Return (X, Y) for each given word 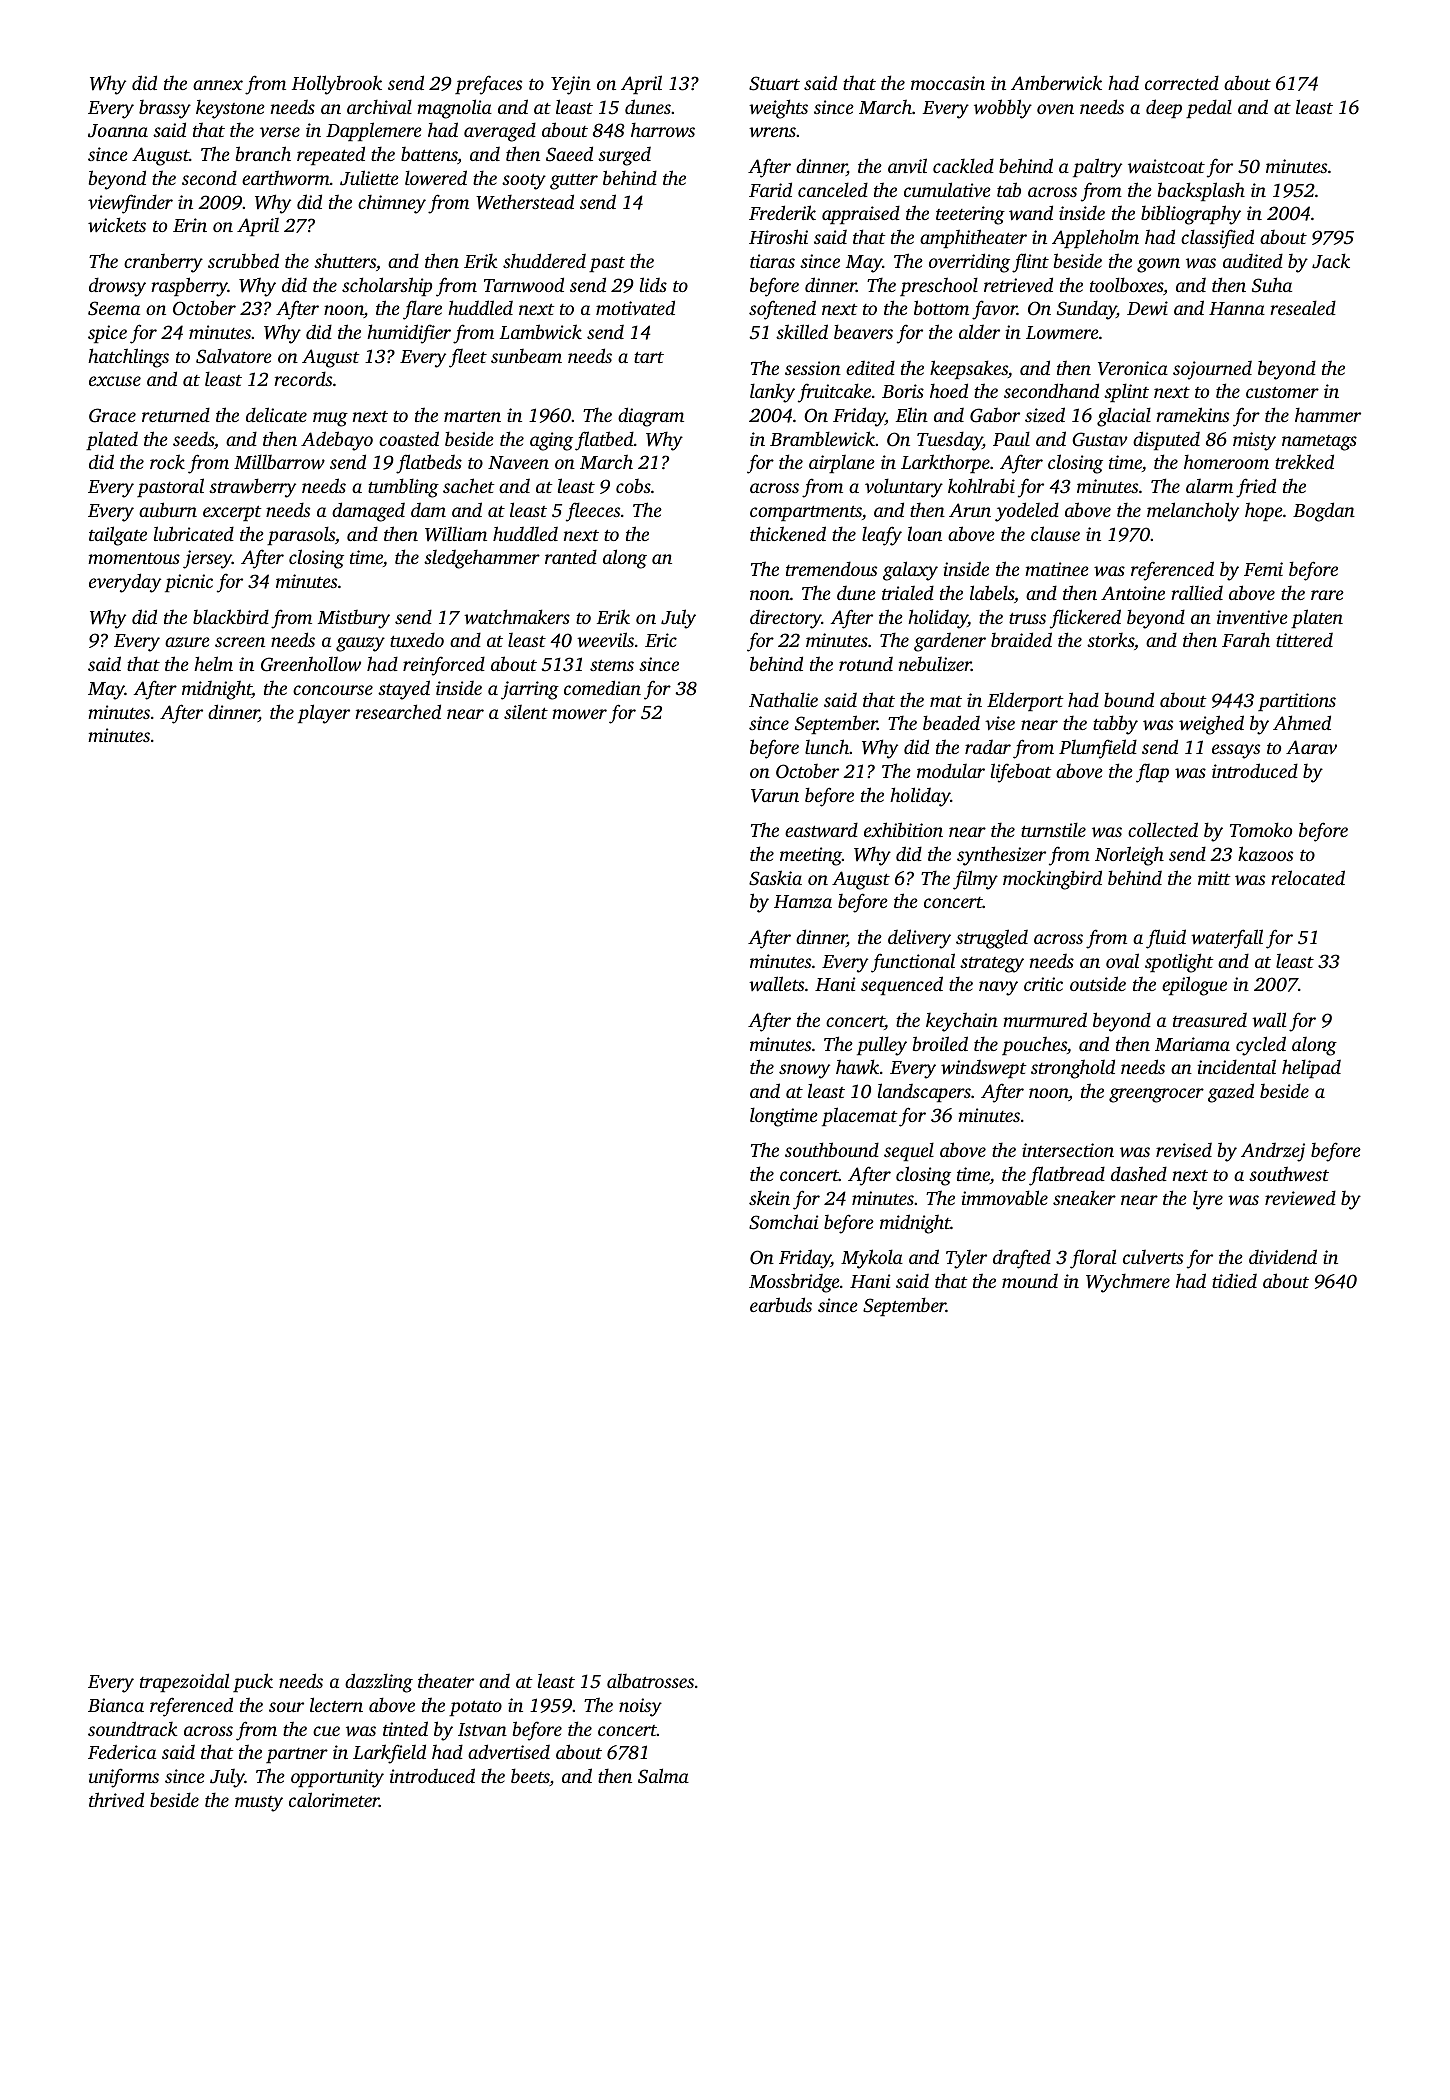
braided (1021, 639)
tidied (1234, 1280)
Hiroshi (778, 236)
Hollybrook (337, 85)
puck (253, 1682)
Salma (663, 1776)
